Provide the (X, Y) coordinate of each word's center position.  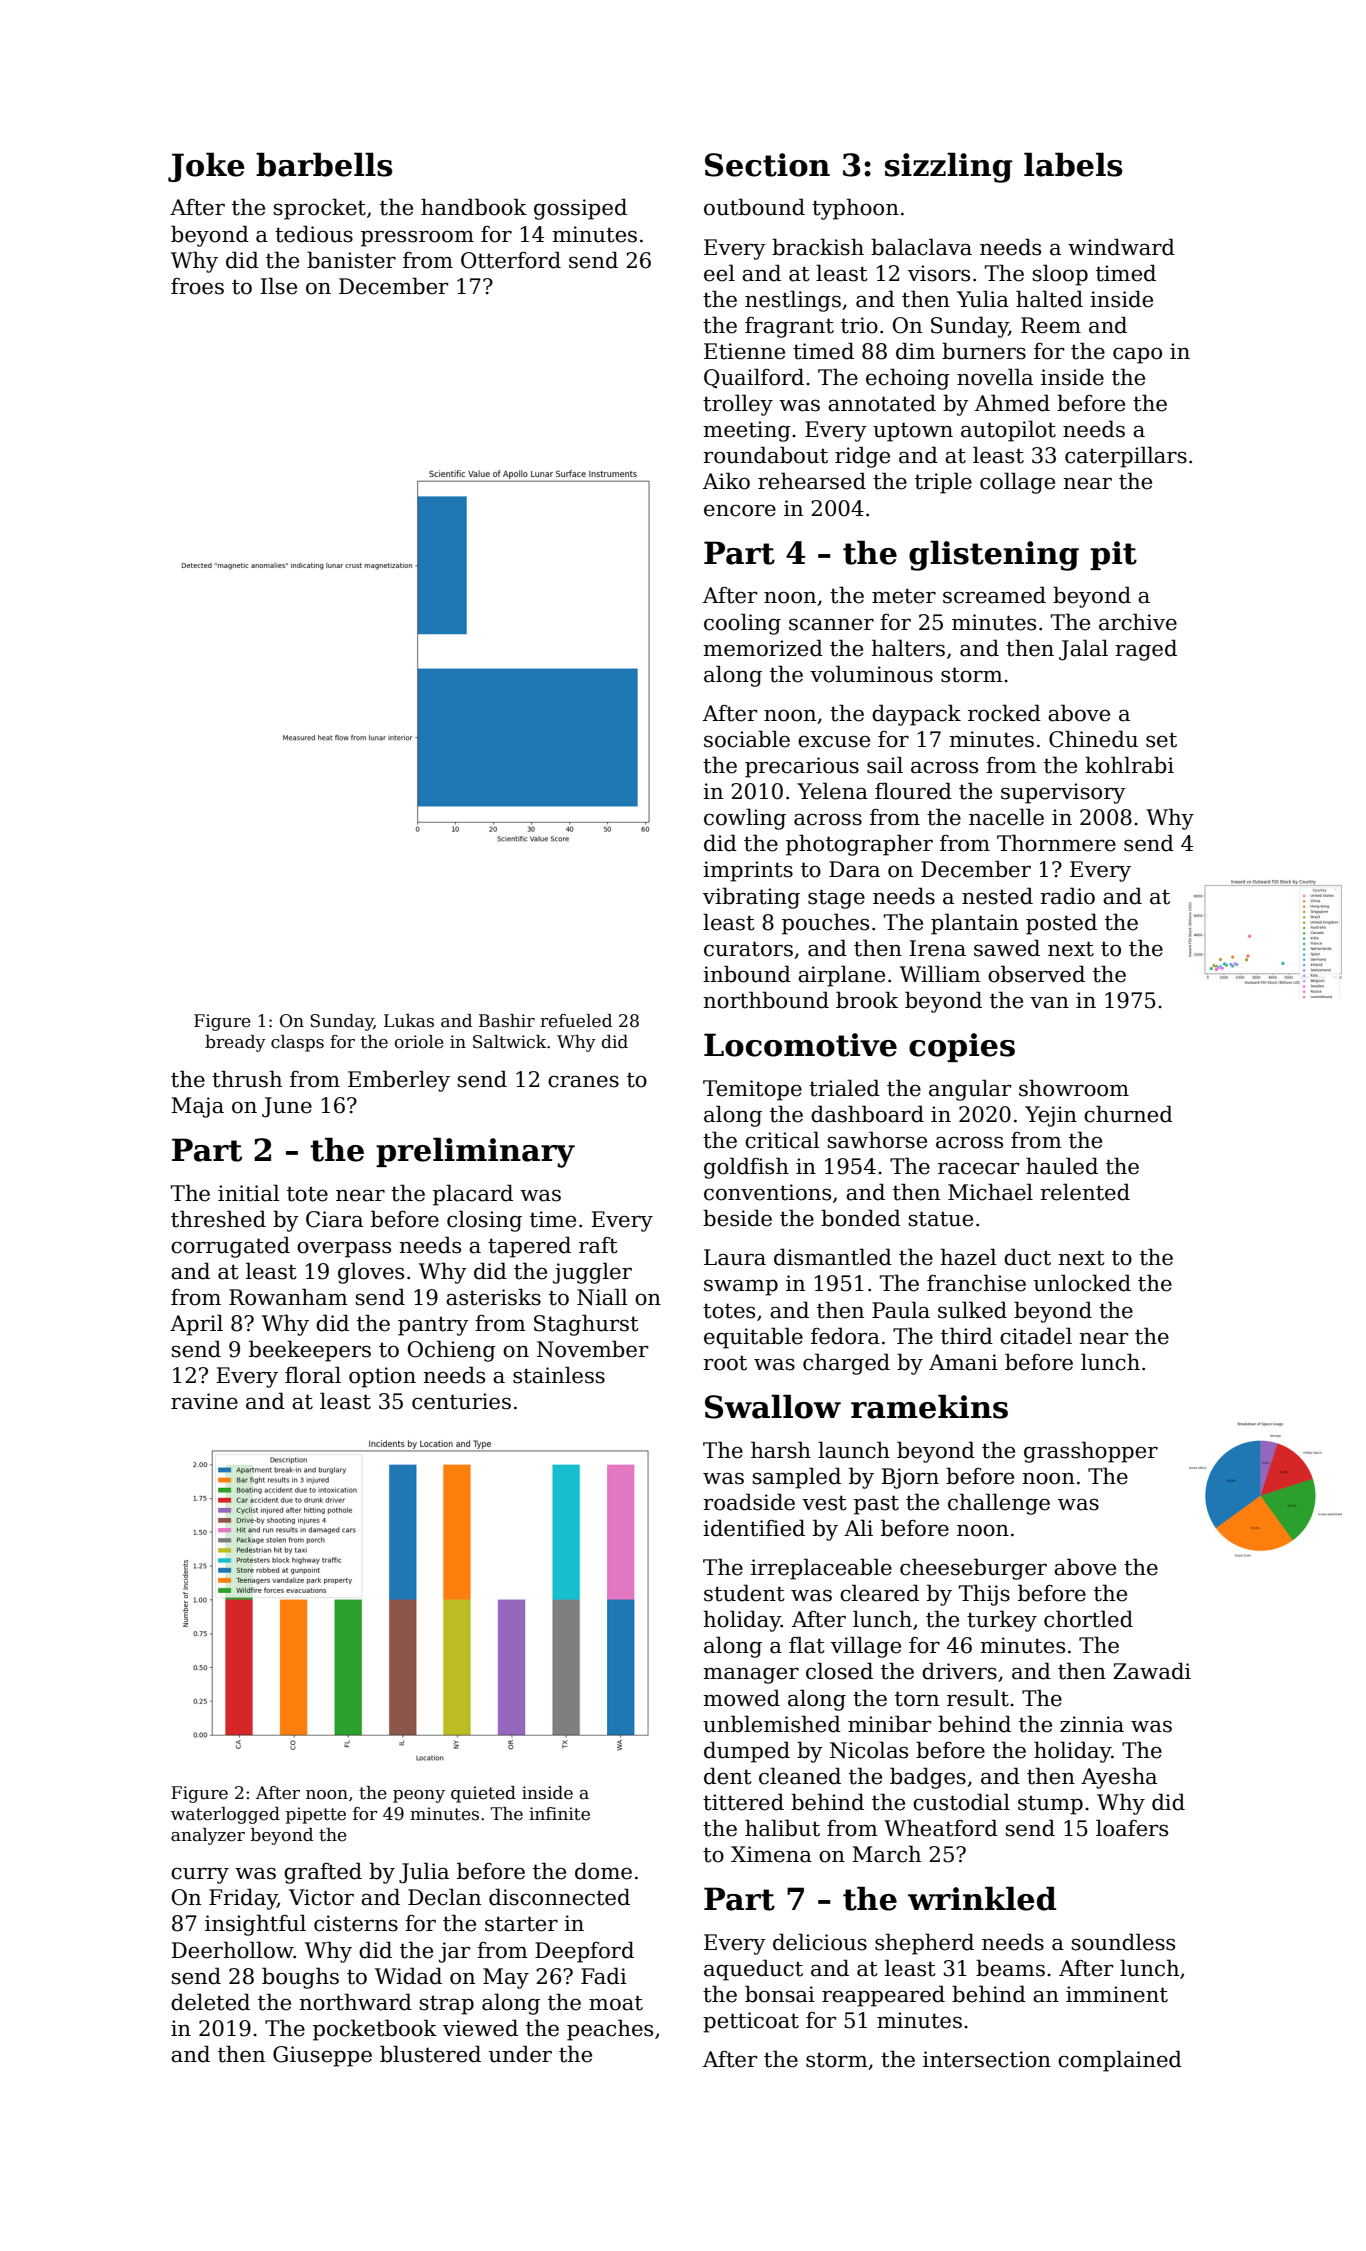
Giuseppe (322, 2056)
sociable (747, 739)
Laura (735, 1257)
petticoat (751, 2022)
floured (913, 791)
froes (197, 286)
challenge (999, 1504)
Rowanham (288, 1297)
